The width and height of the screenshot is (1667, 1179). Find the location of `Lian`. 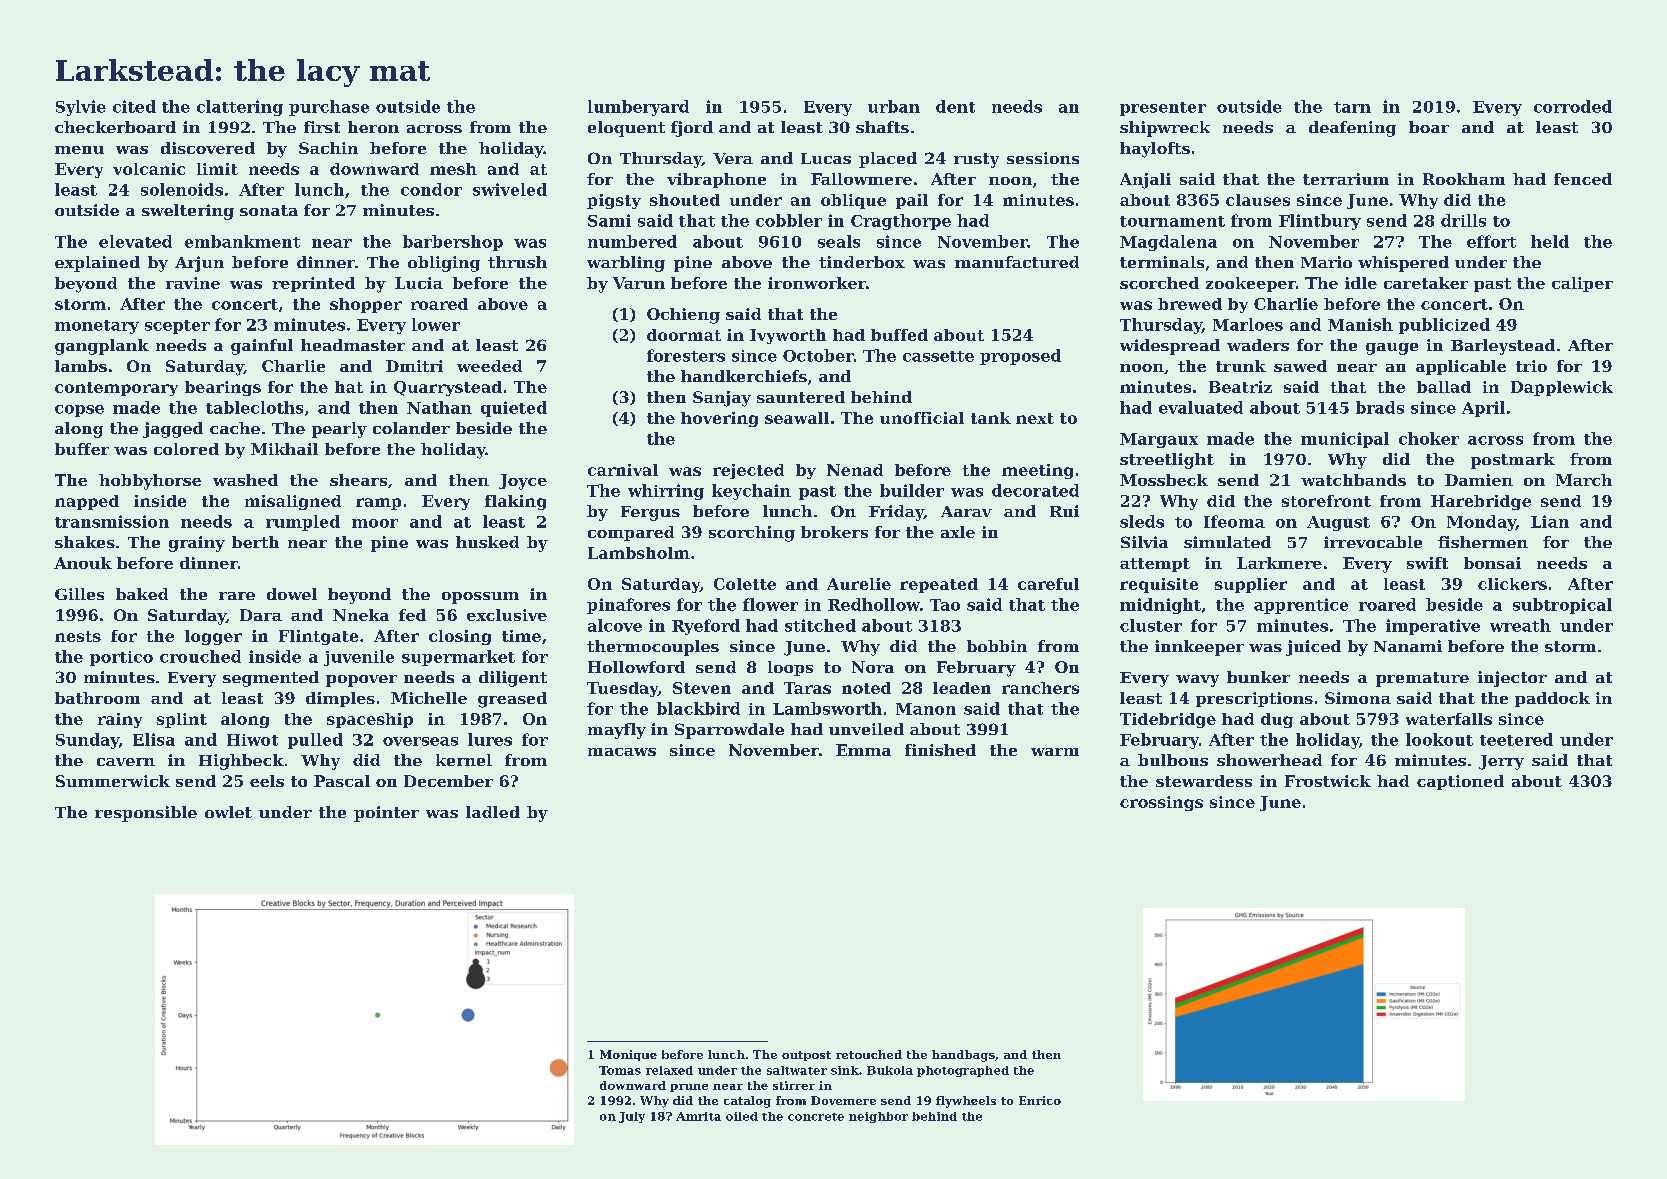

Lian is located at coordinates (1550, 521).
